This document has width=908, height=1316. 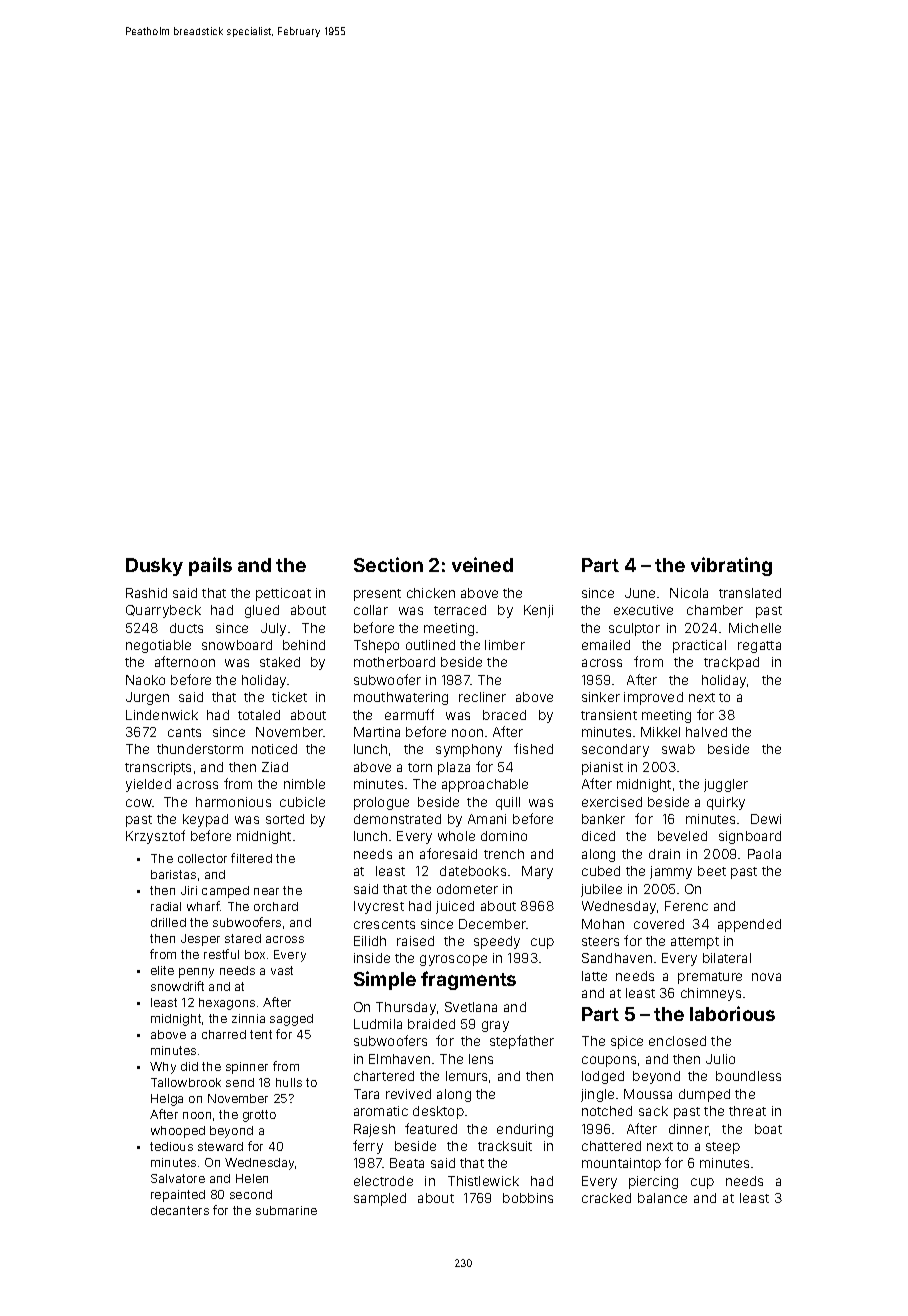 I want to click on swab, so click(x=678, y=749).
